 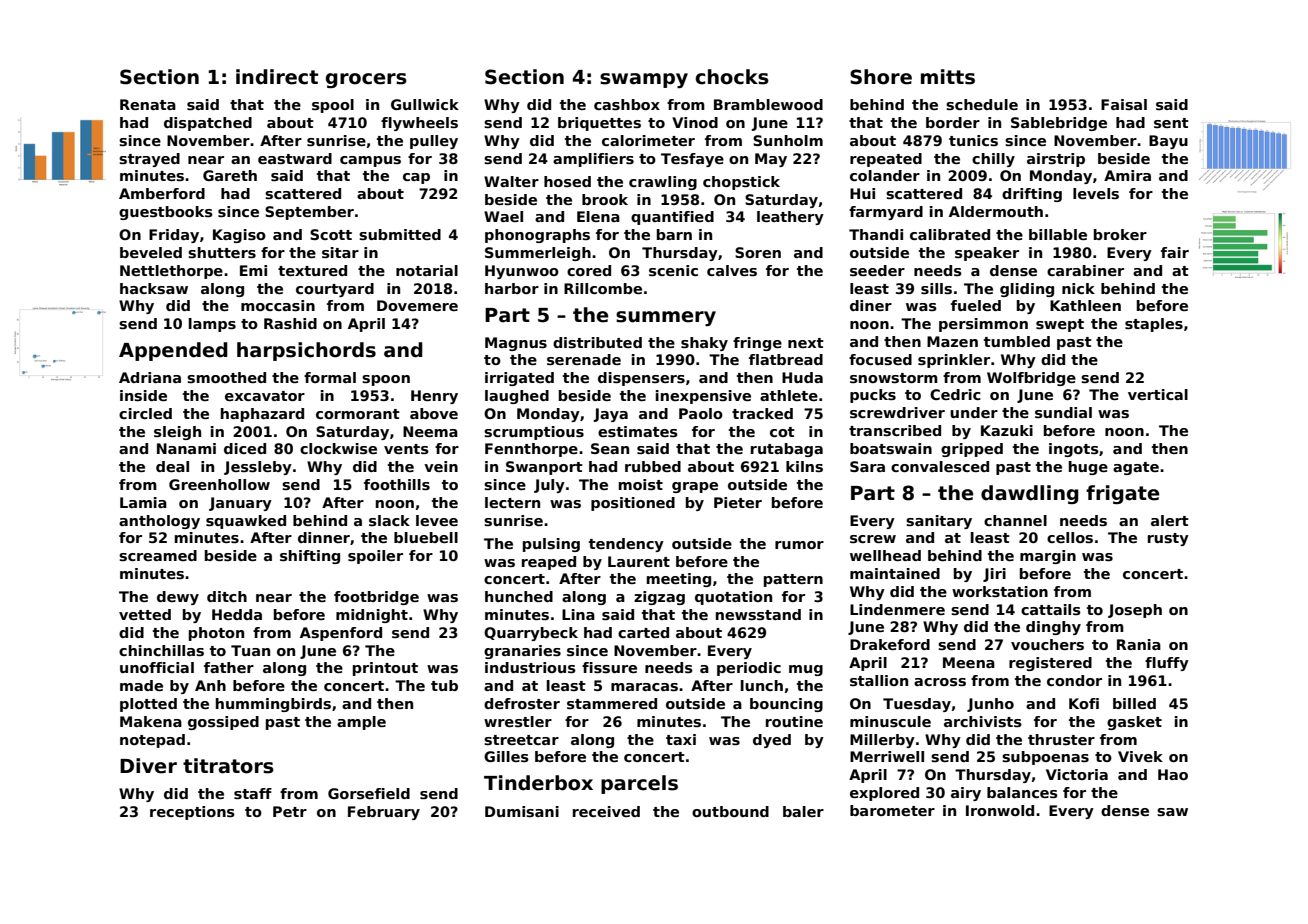 I want to click on chocks, so click(x=732, y=77).
